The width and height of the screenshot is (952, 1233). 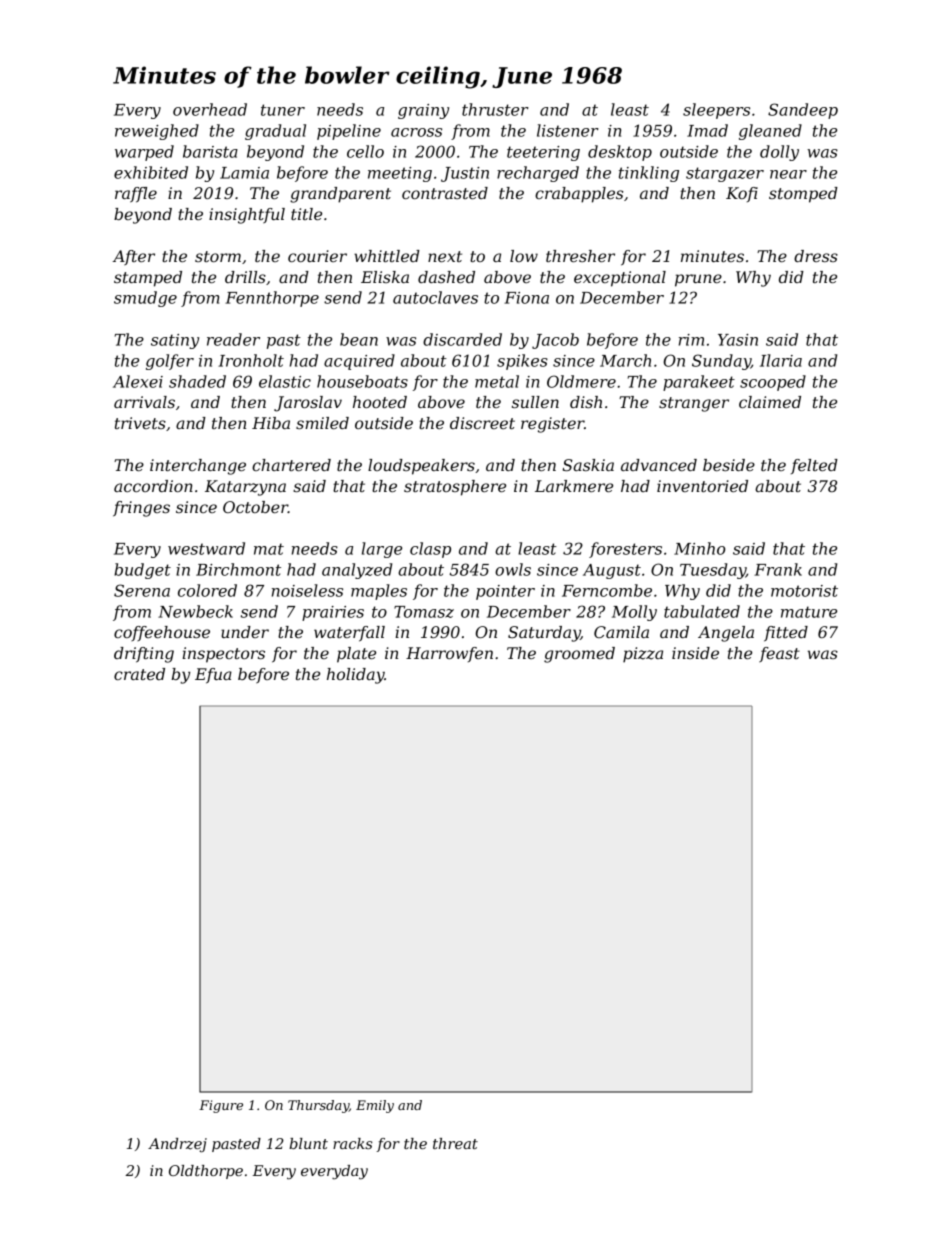 What do you see at coordinates (779, 654) in the screenshot?
I see `feast` at bounding box center [779, 654].
